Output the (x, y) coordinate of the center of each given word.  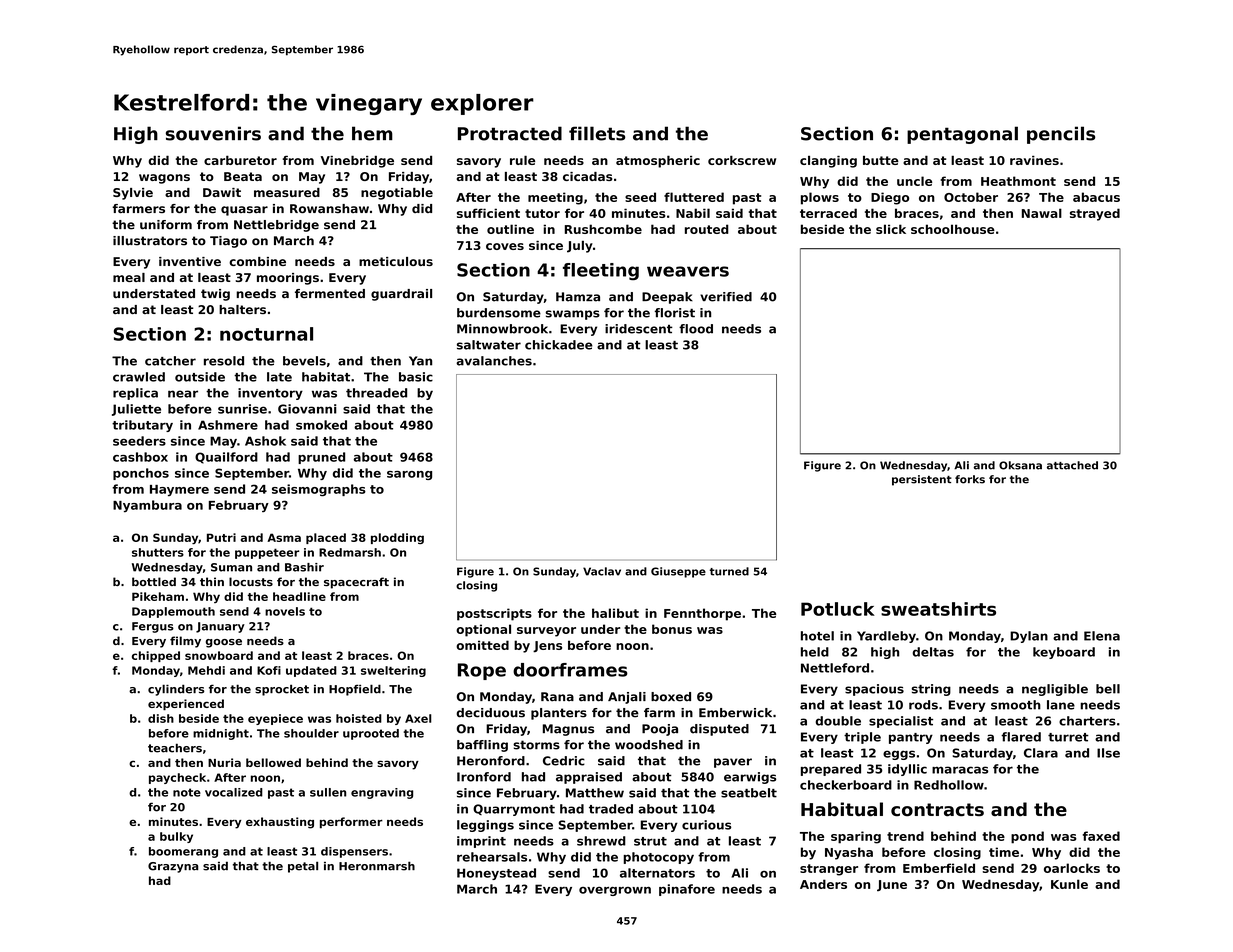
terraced (828, 213)
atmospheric (658, 161)
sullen (328, 792)
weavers (688, 271)
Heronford (491, 761)
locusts (251, 581)
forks (970, 479)
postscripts (494, 614)
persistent (922, 480)
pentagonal (962, 135)
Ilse (1108, 753)
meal (129, 277)
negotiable (397, 194)
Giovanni (307, 409)
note (187, 792)
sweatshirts (938, 609)
